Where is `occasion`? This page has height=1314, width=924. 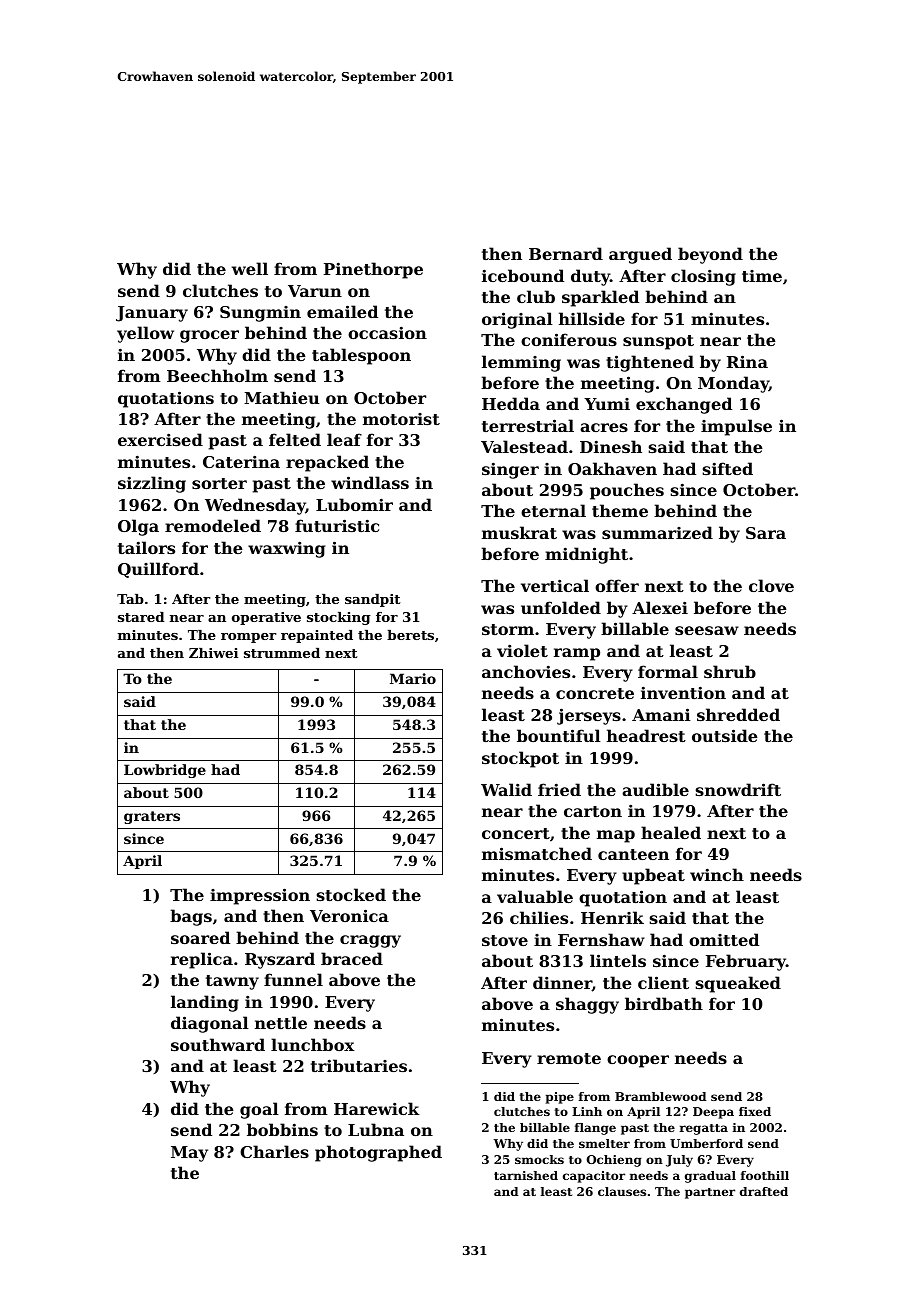
occasion is located at coordinates (387, 332).
